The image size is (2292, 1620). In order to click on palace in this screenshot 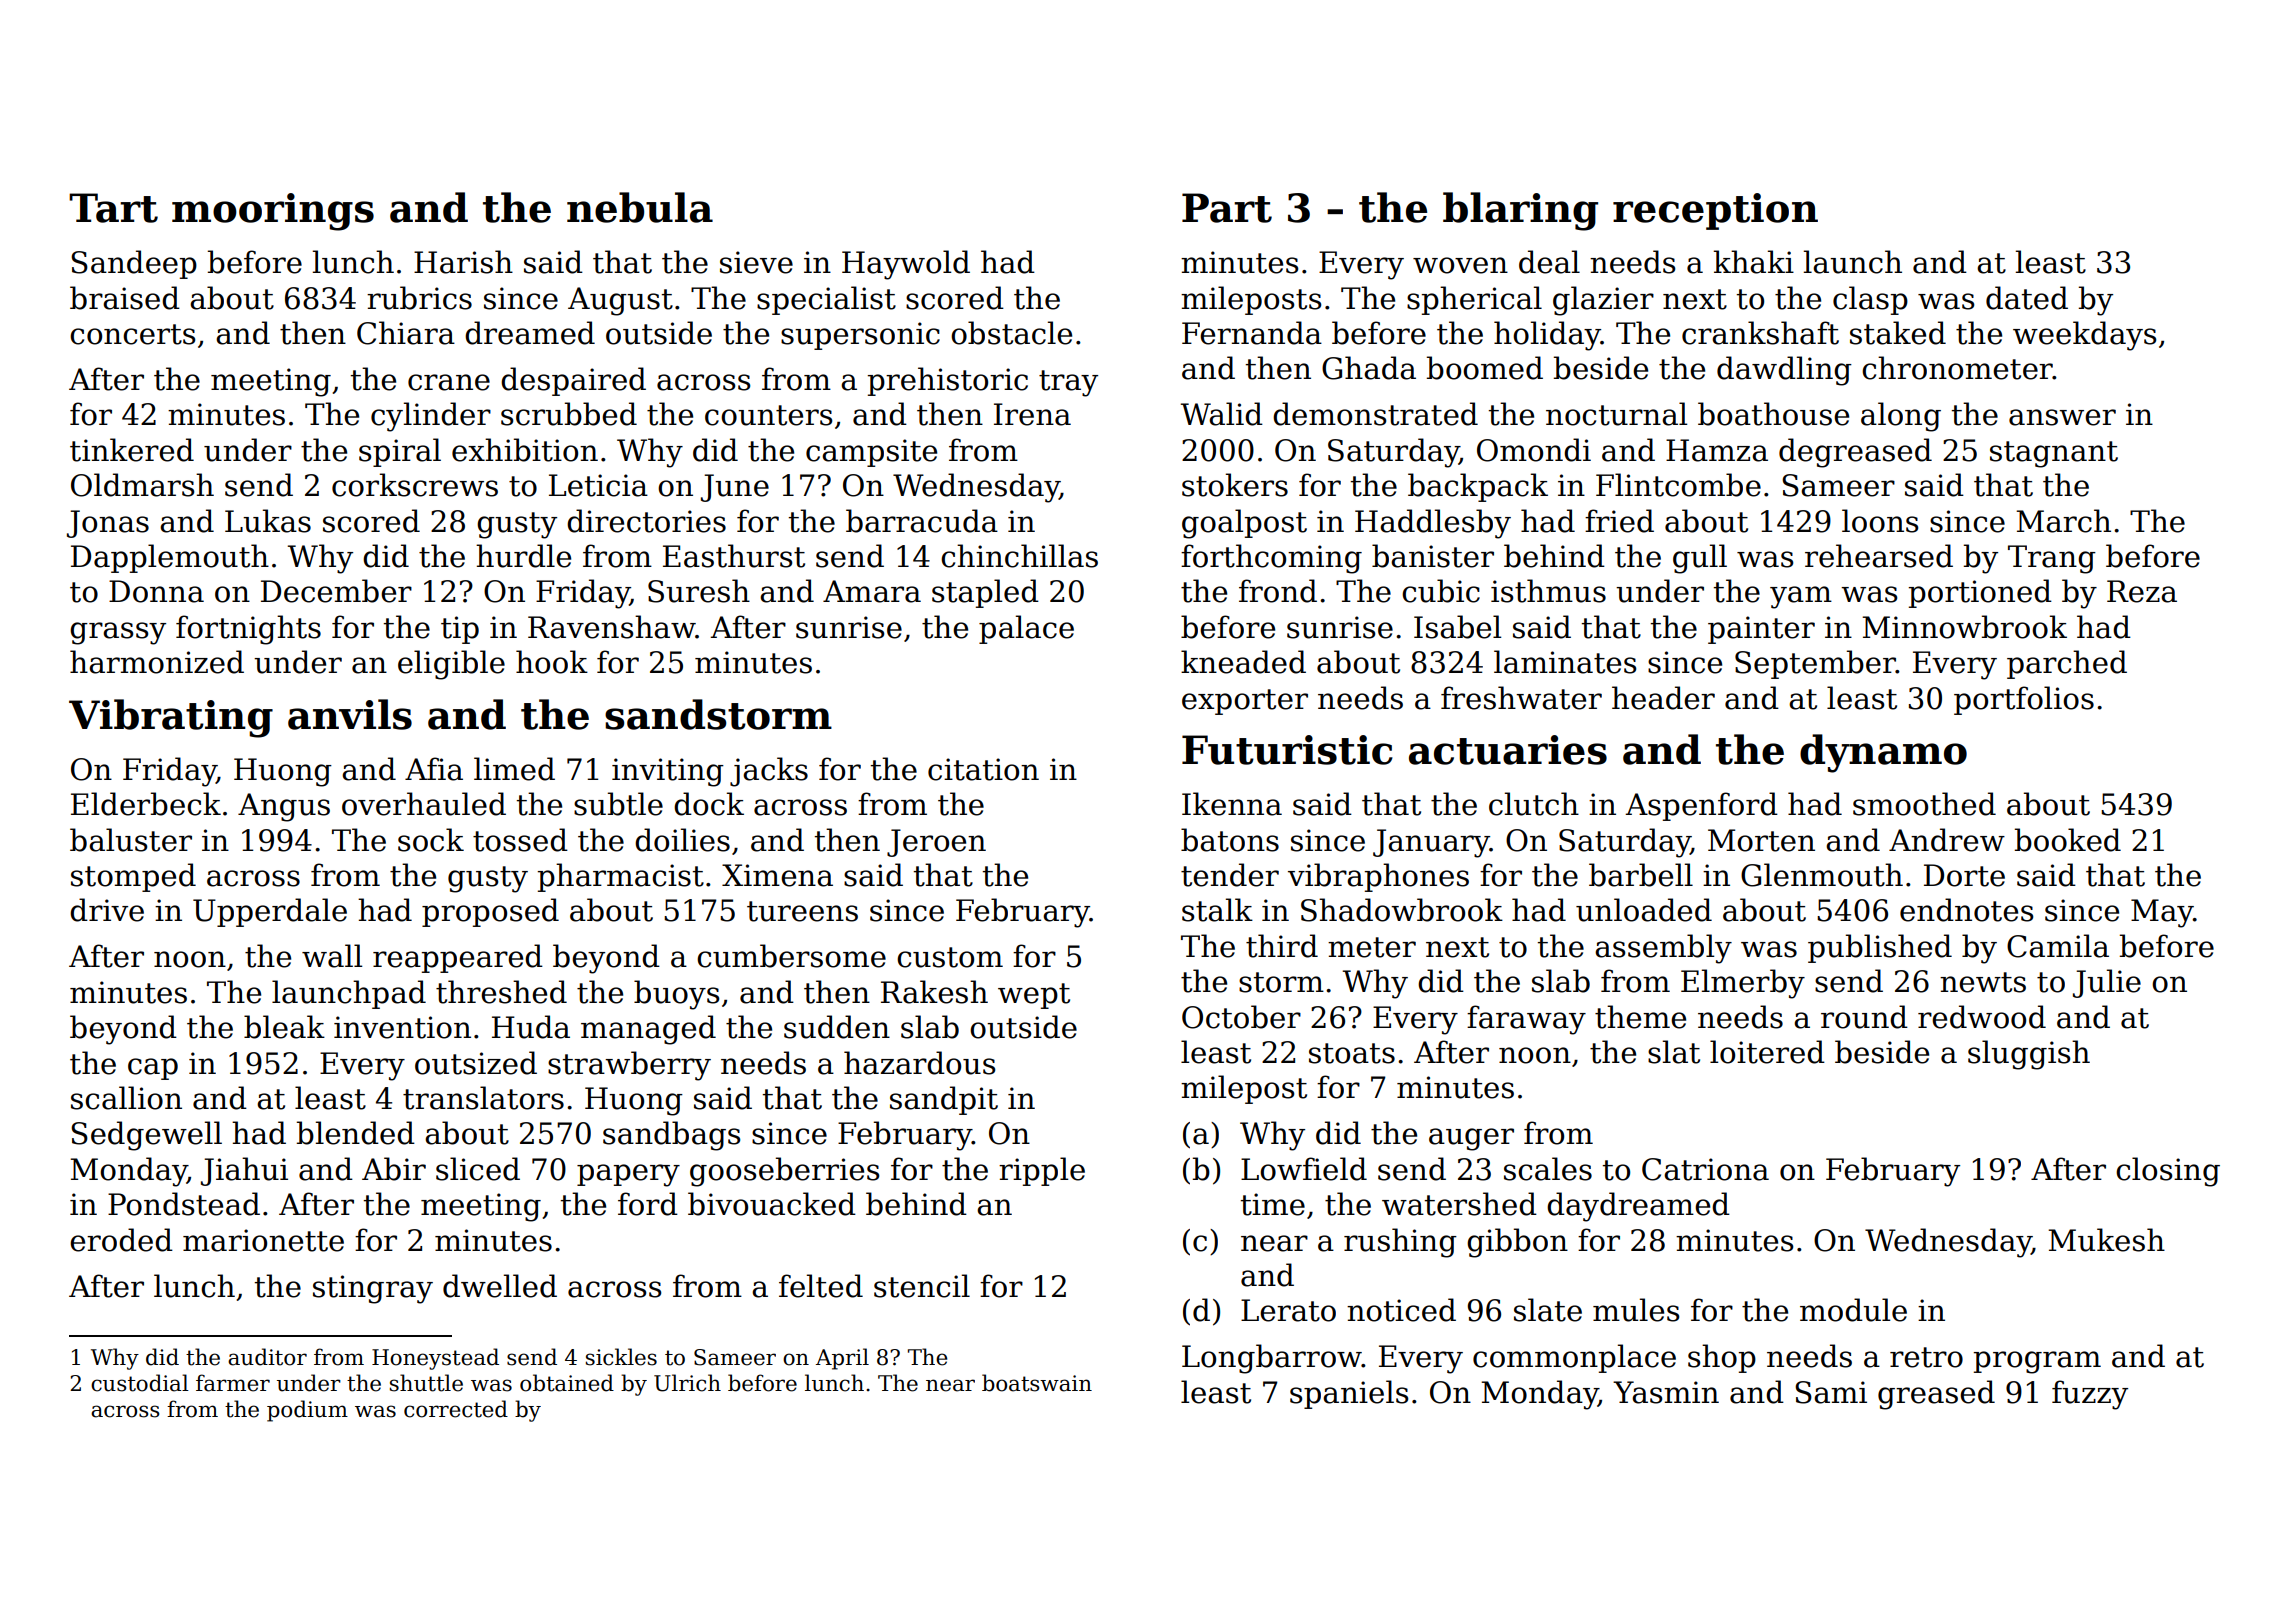, I will do `click(1026, 629)`.
